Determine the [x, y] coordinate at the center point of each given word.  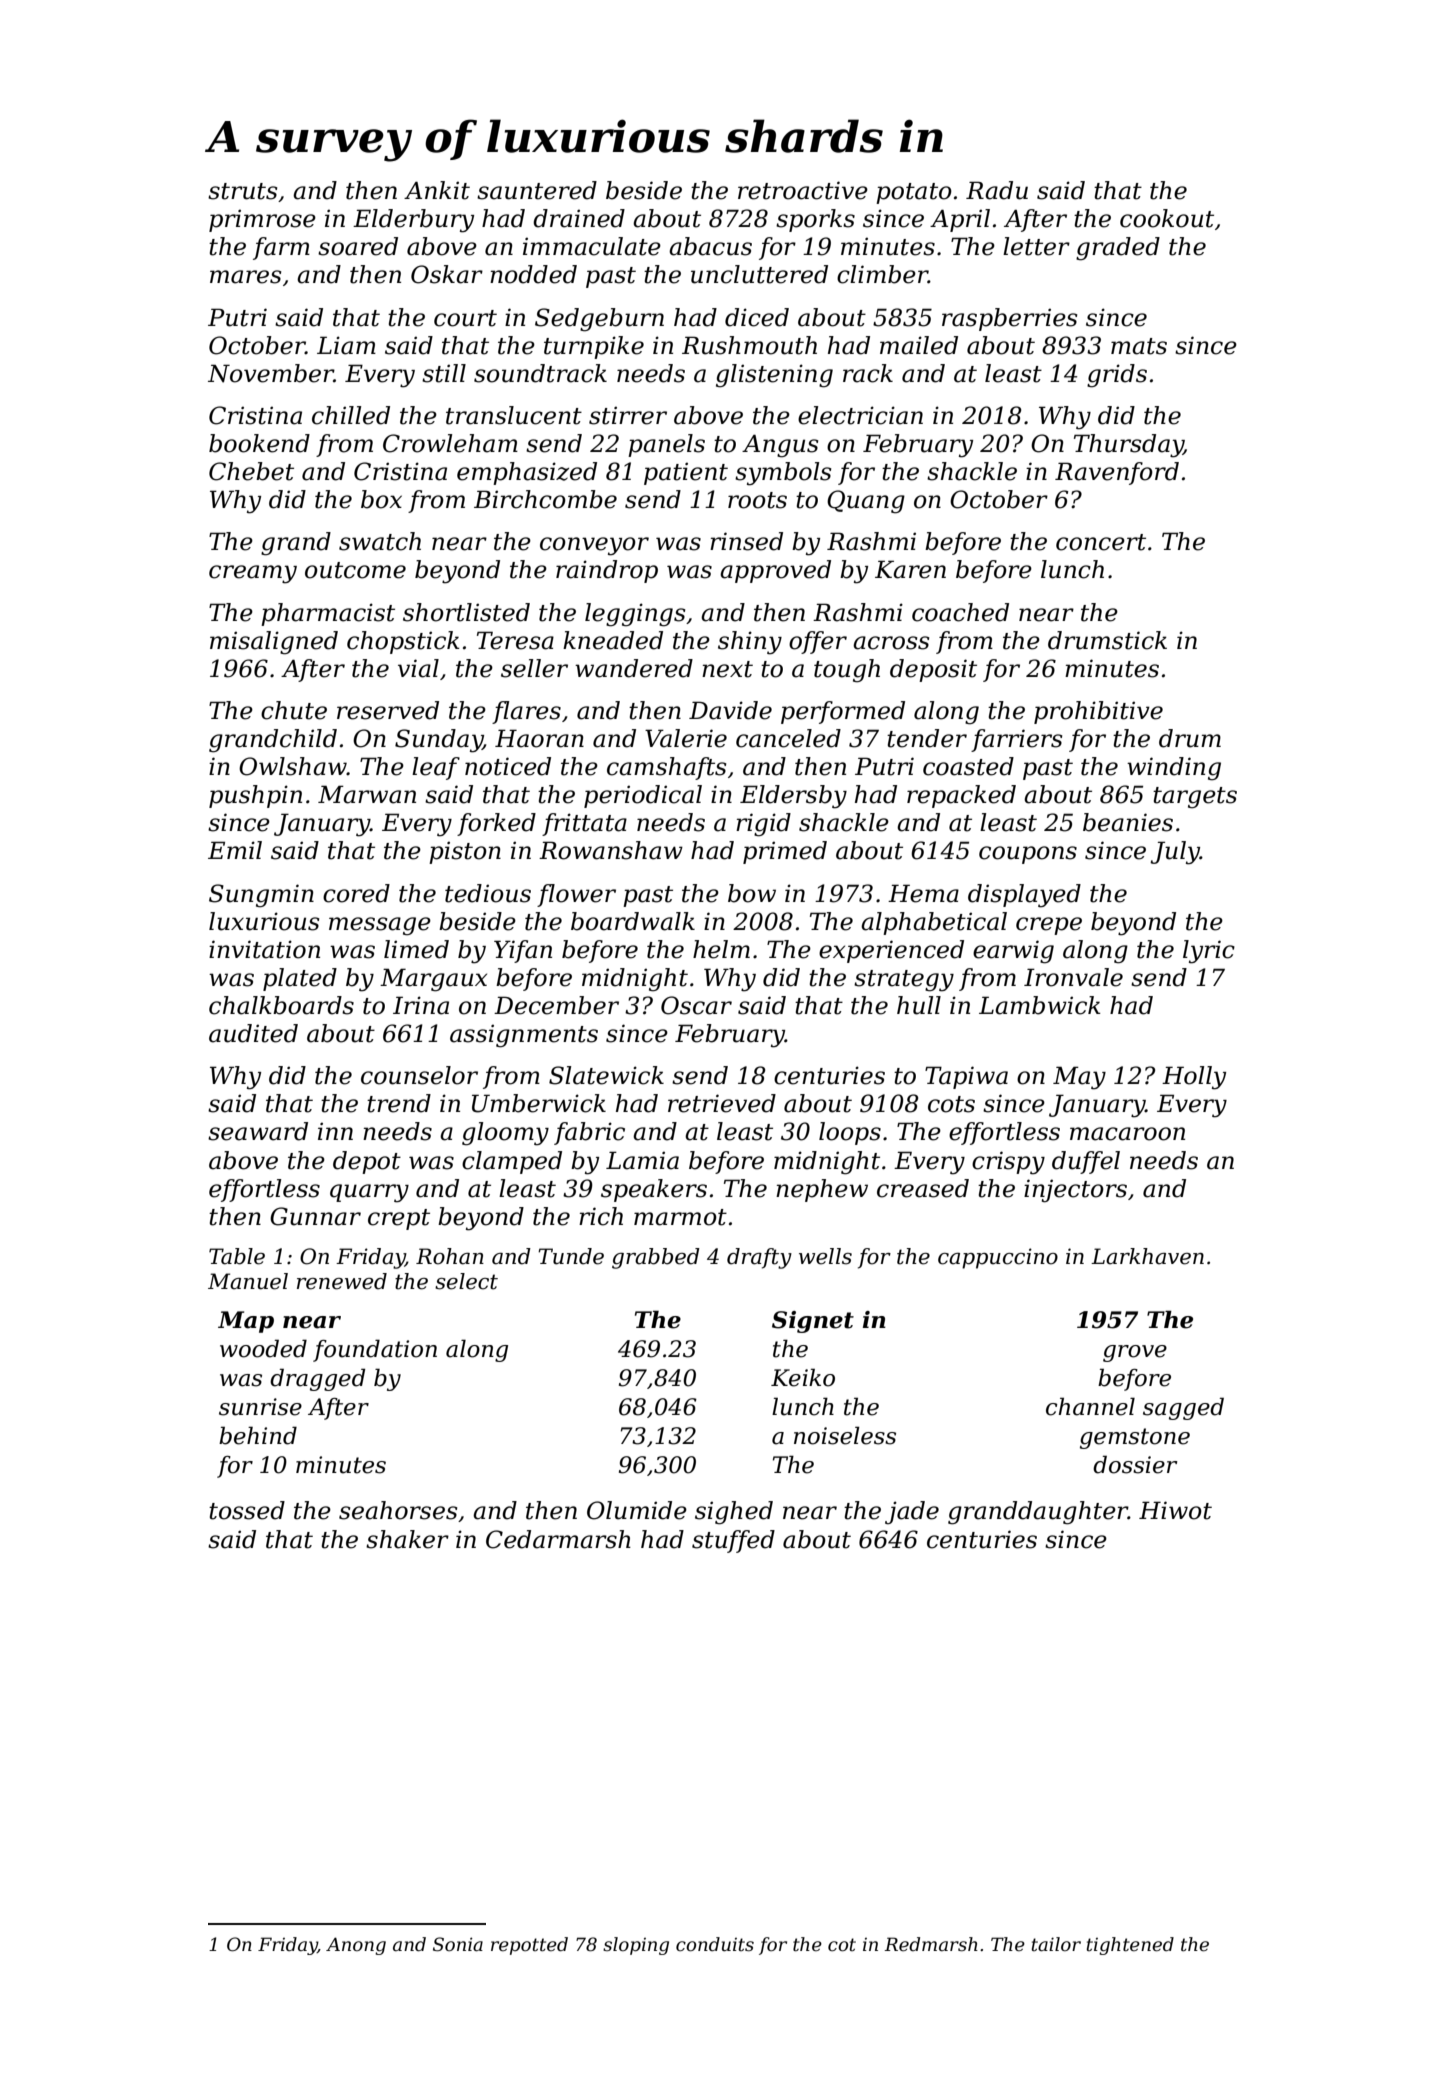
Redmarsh [931, 1944]
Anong [356, 1946]
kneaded [613, 640]
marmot [680, 1217]
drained [579, 218]
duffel [1086, 1162]
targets [1195, 797]
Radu [997, 190]
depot [367, 1162]
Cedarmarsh [558, 1539]
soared [358, 246]
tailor [1056, 1944]
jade [912, 1512]
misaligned [274, 643]
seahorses [398, 1510]
